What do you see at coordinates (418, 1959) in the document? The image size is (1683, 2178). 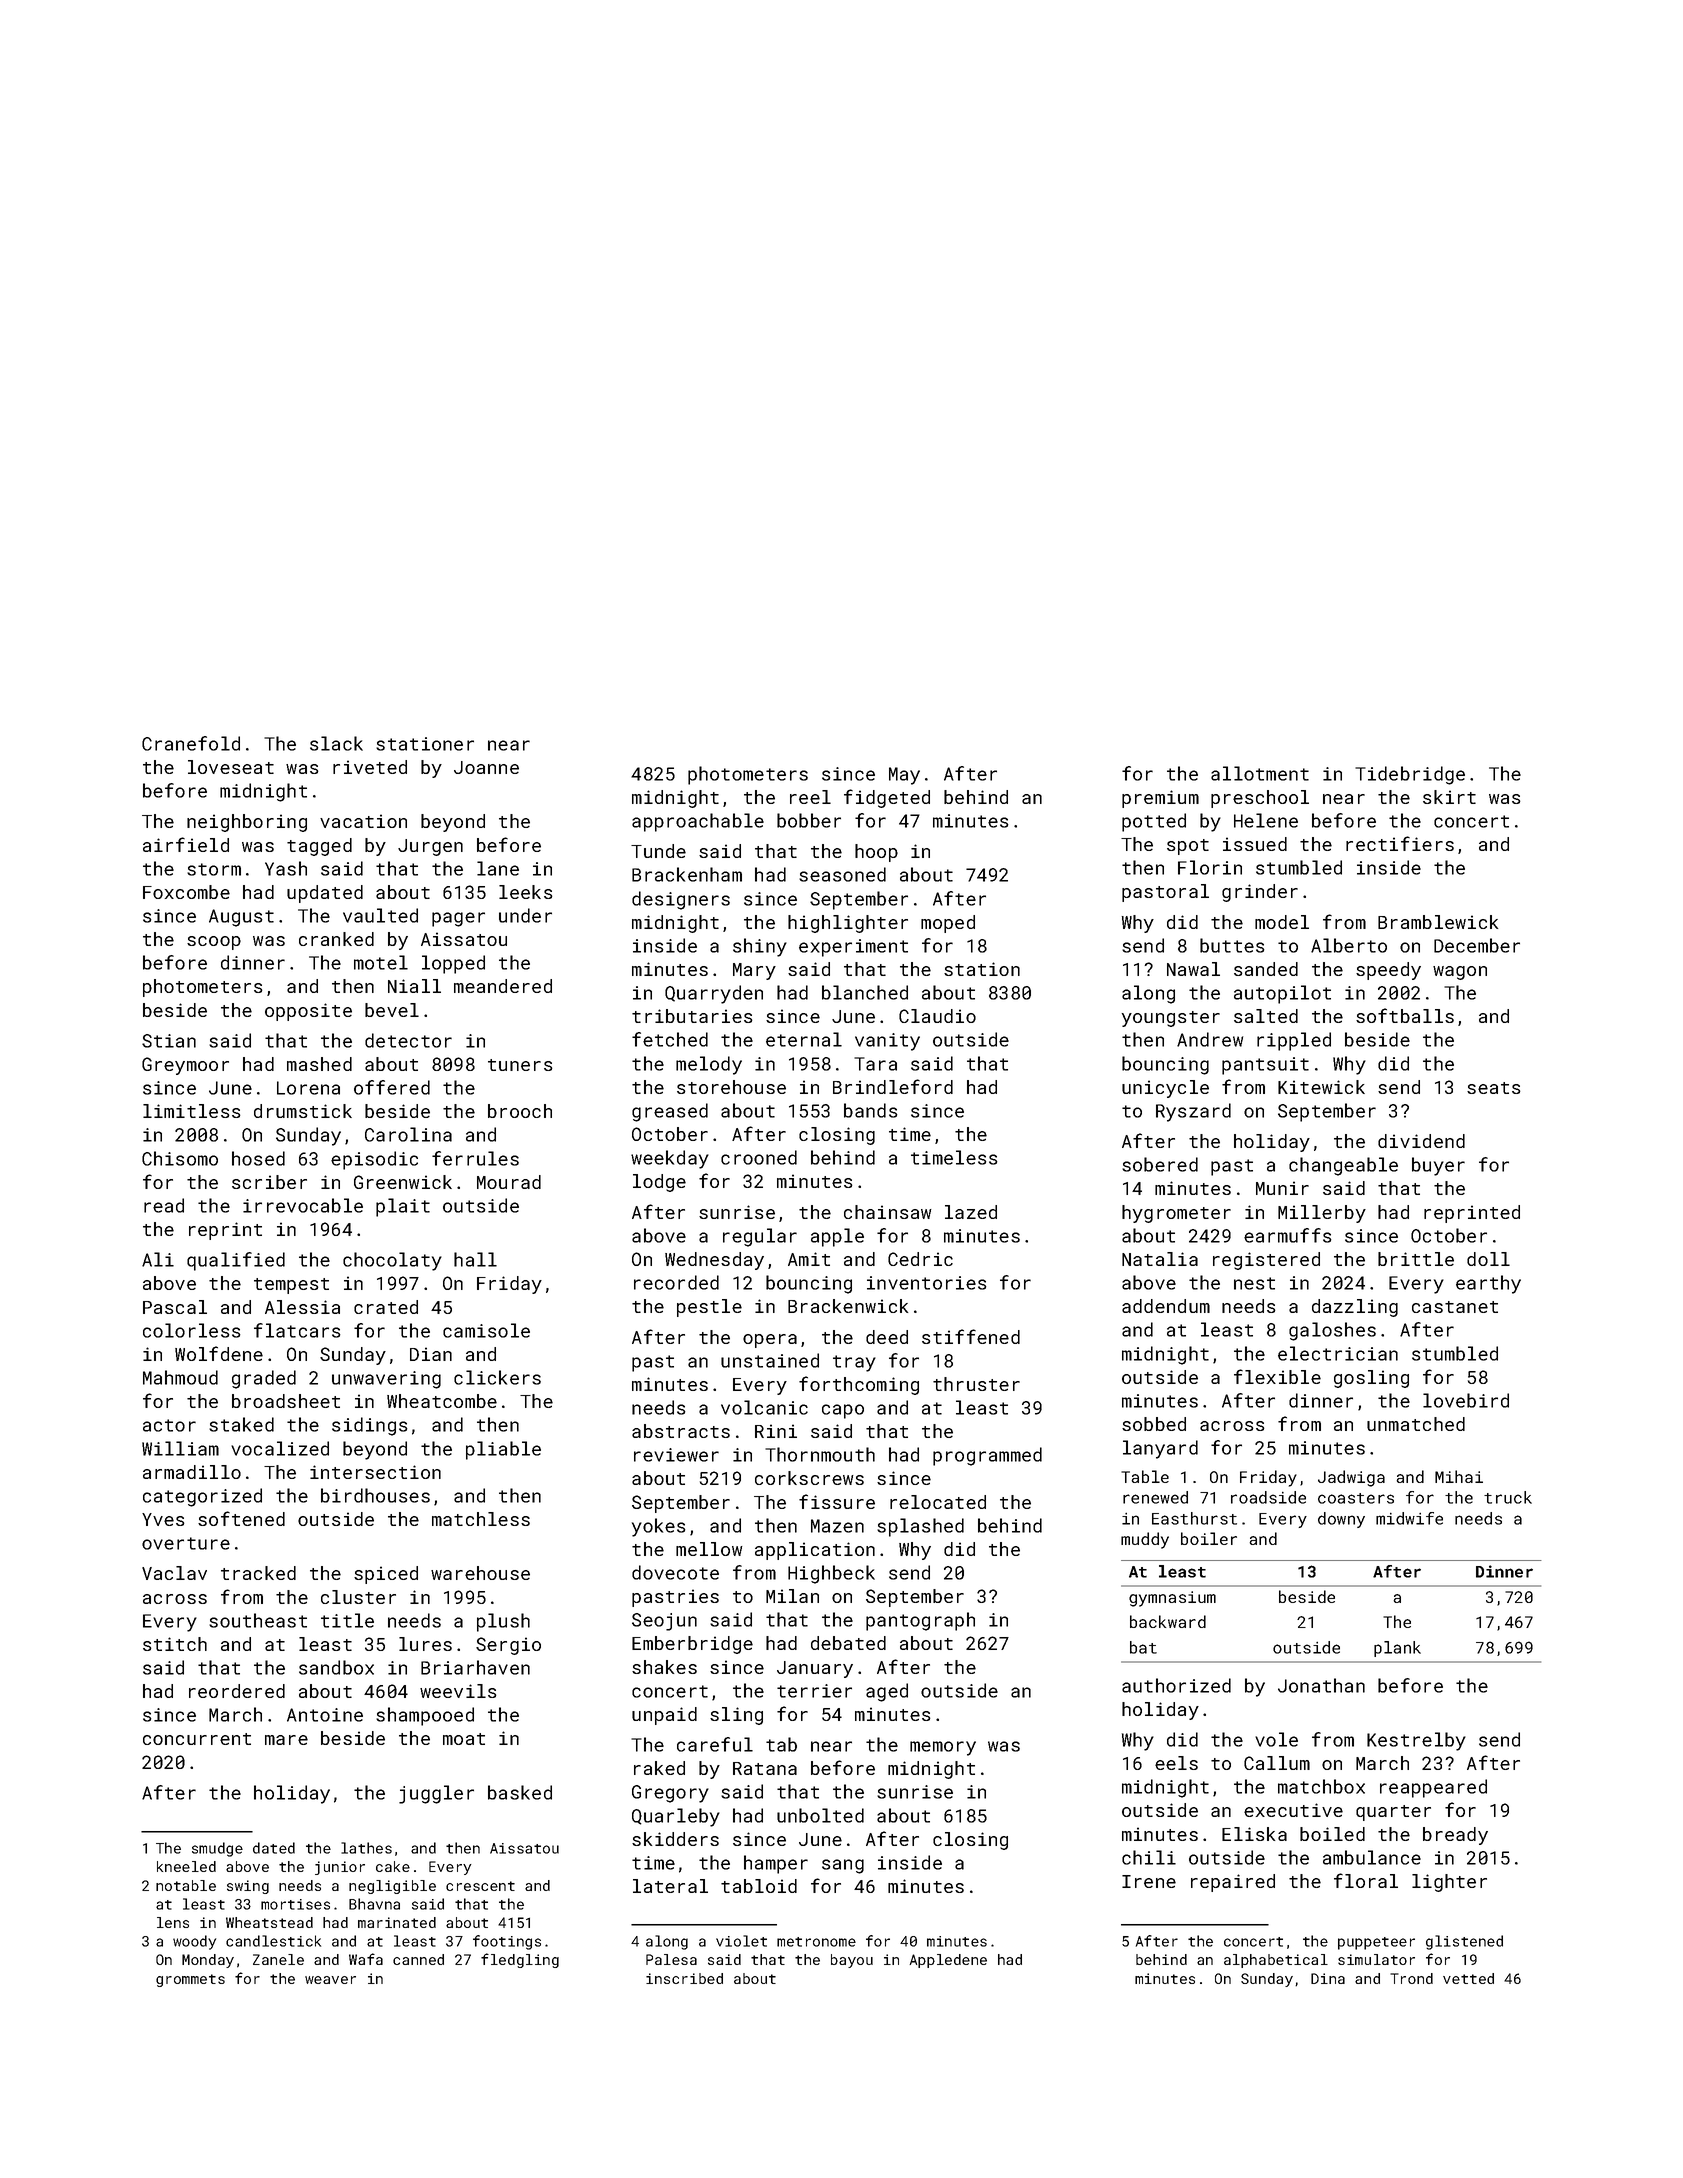 I see `canned` at bounding box center [418, 1959].
